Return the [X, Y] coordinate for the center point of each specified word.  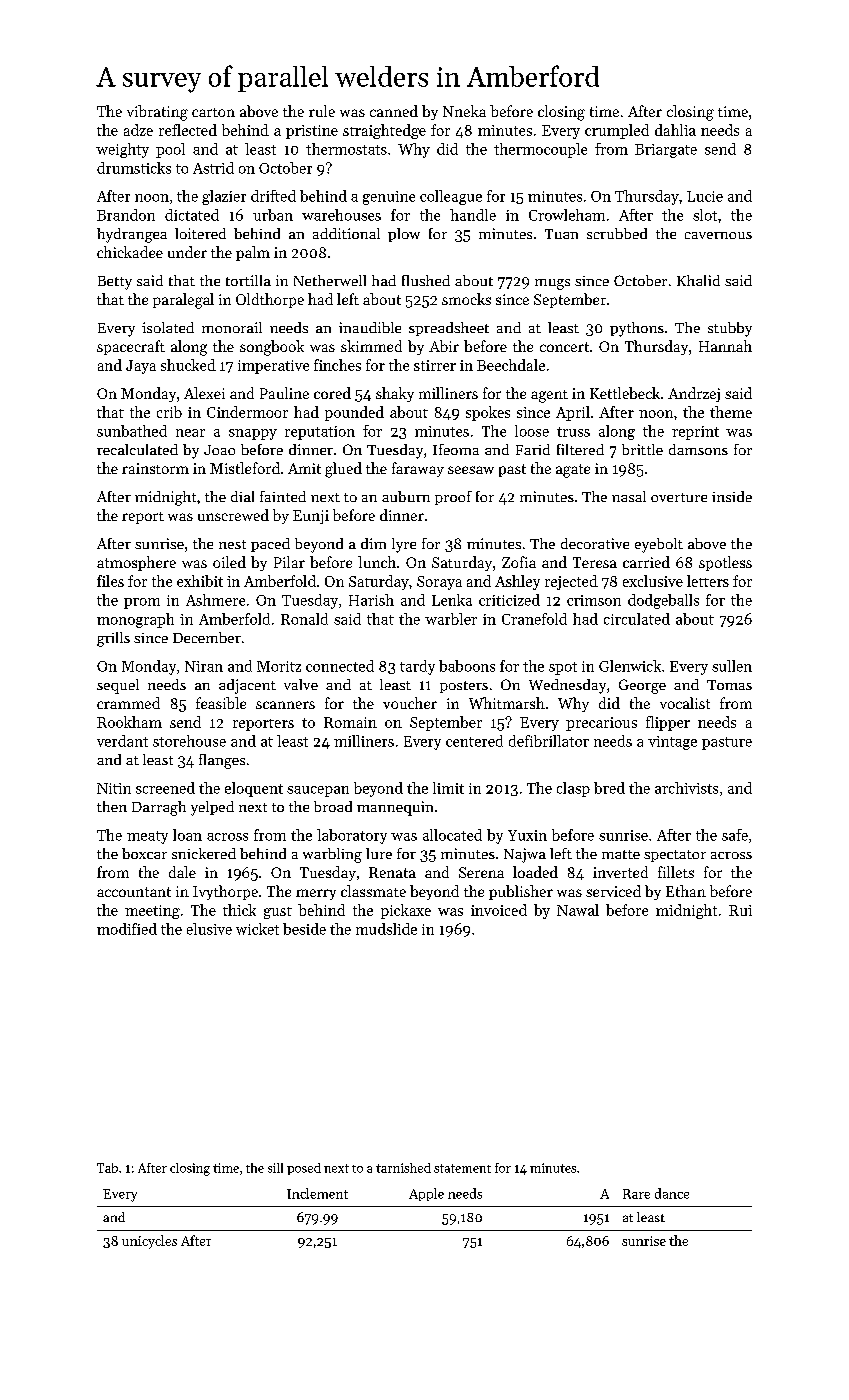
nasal [629, 496]
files [110, 581]
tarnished [403, 1168]
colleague [451, 197]
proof [453, 498]
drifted [273, 196]
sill [275, 1168]
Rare [636, 1194]
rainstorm [155, 468]
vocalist [685, 703]
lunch [377, 562]
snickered [204, 853]
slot [705, 215]
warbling [332, 855]
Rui [740, 910]
